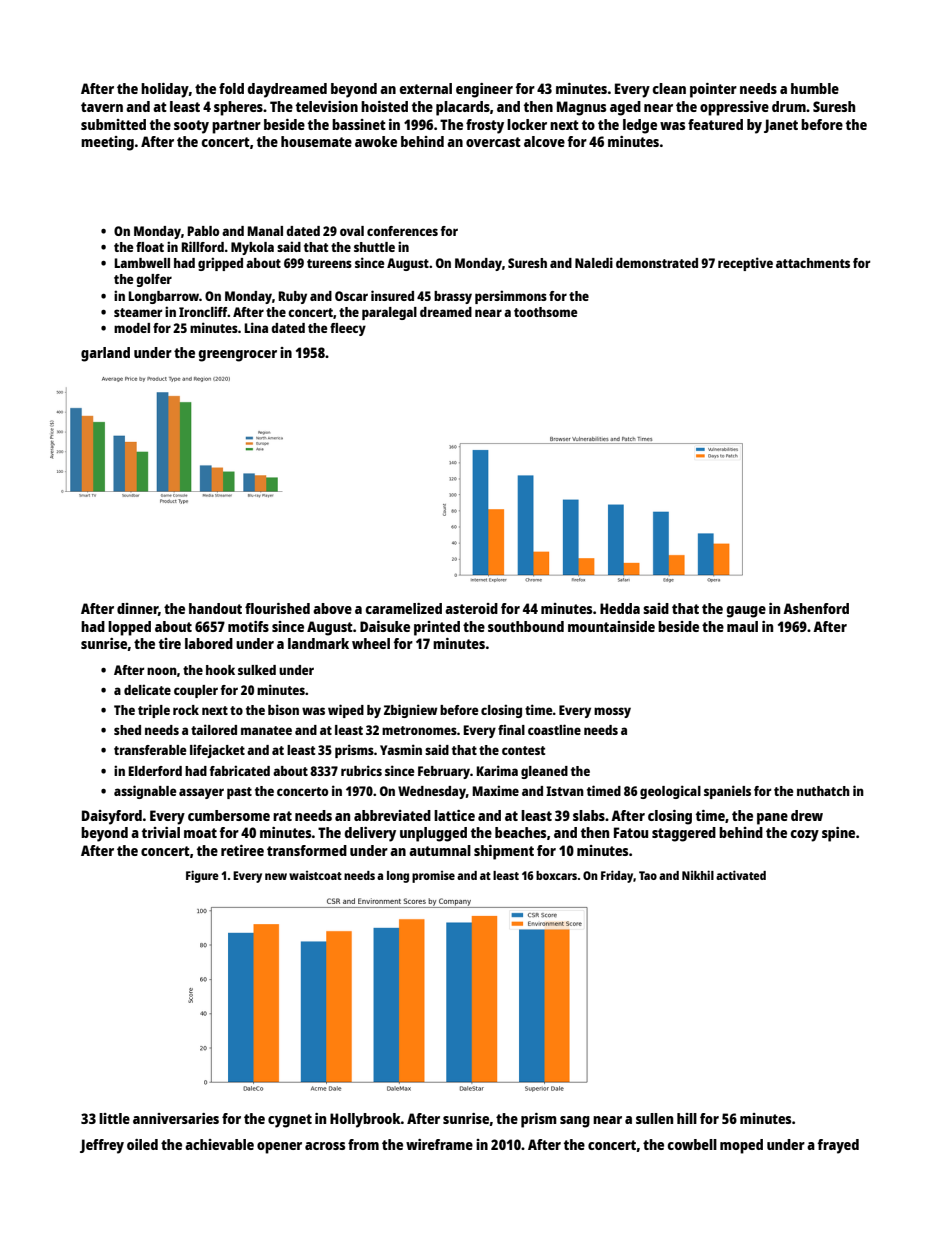 The width and height of the page is (952, 1233). I want to click on caramelized, so click(404, 608).
